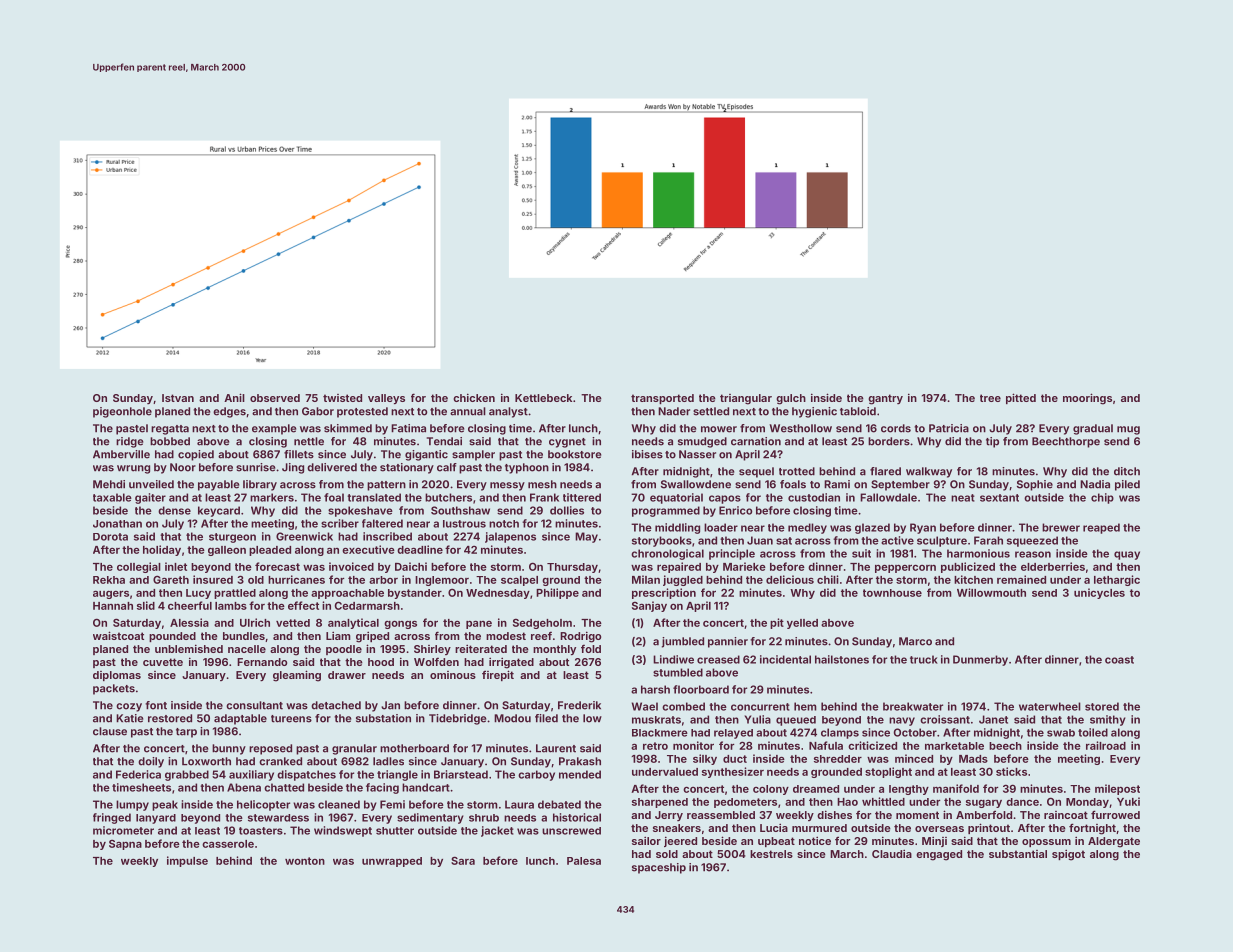 The width and height of the page is (1233, 952). What do you see at coordinates (178, 398) in the page?
I see `Istvan` at bounding box center [178, 398].
